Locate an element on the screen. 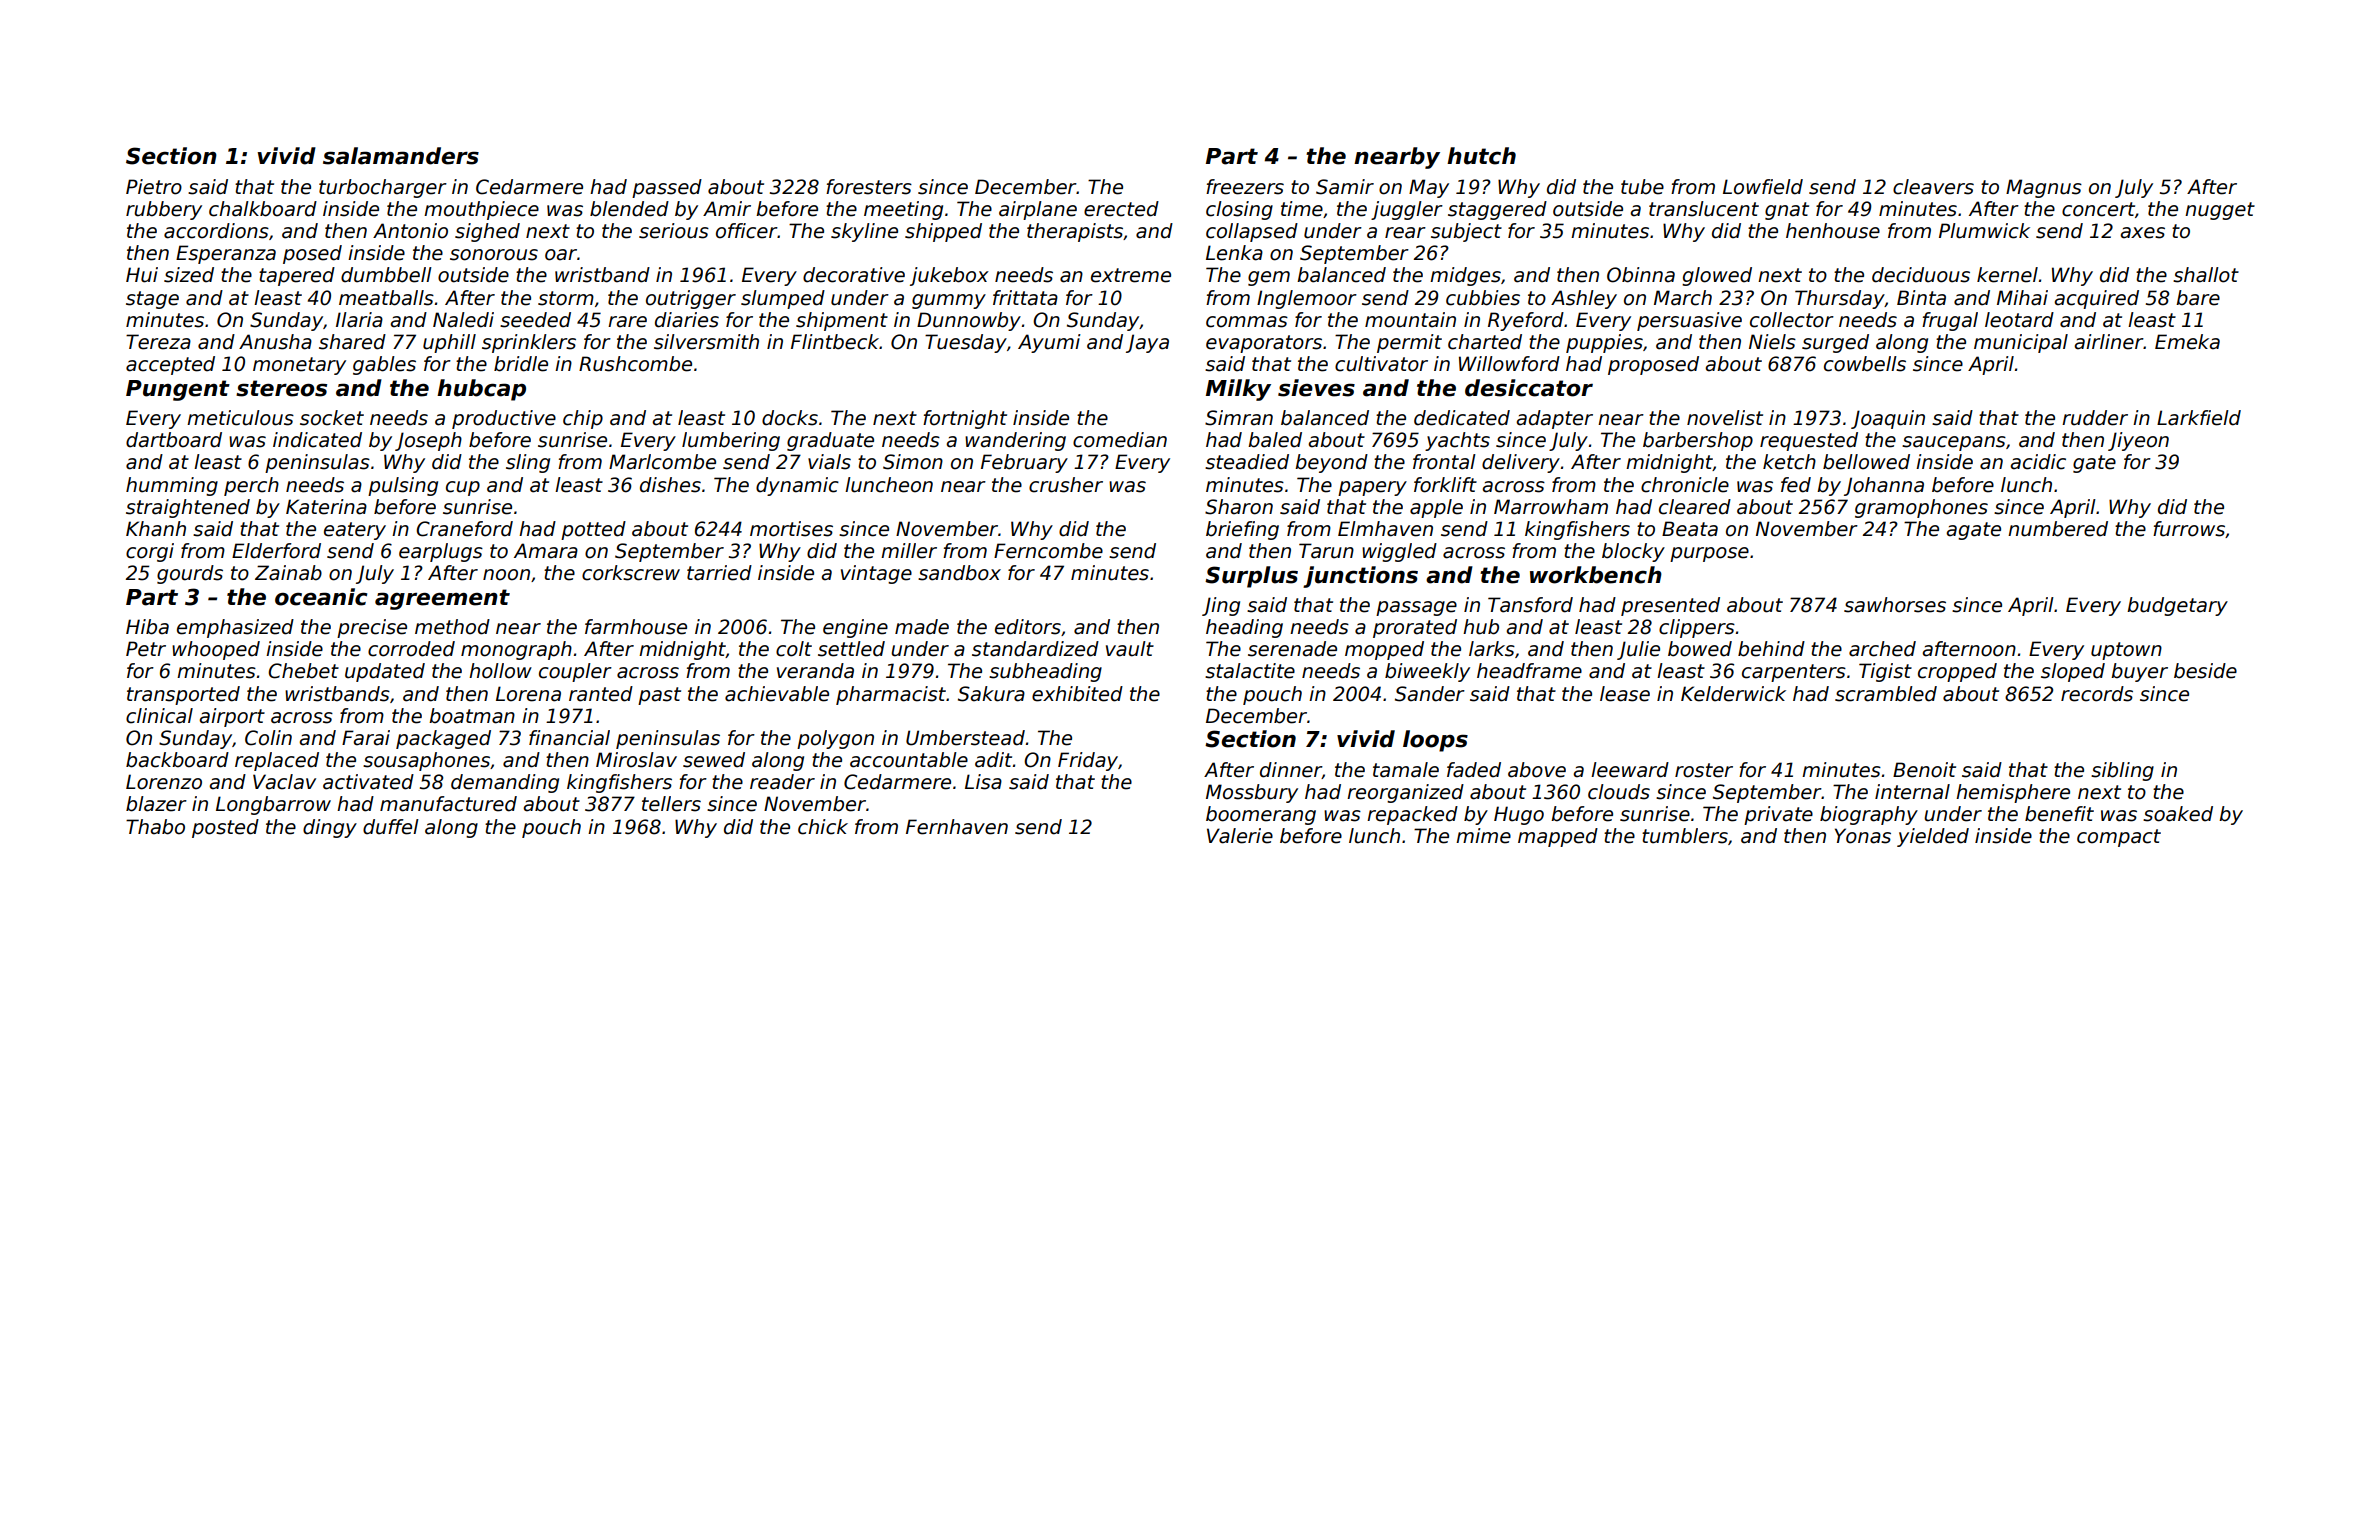 The height and width of the screenshot is (1540, 2380). chick is located at coordinates (823, 827).
